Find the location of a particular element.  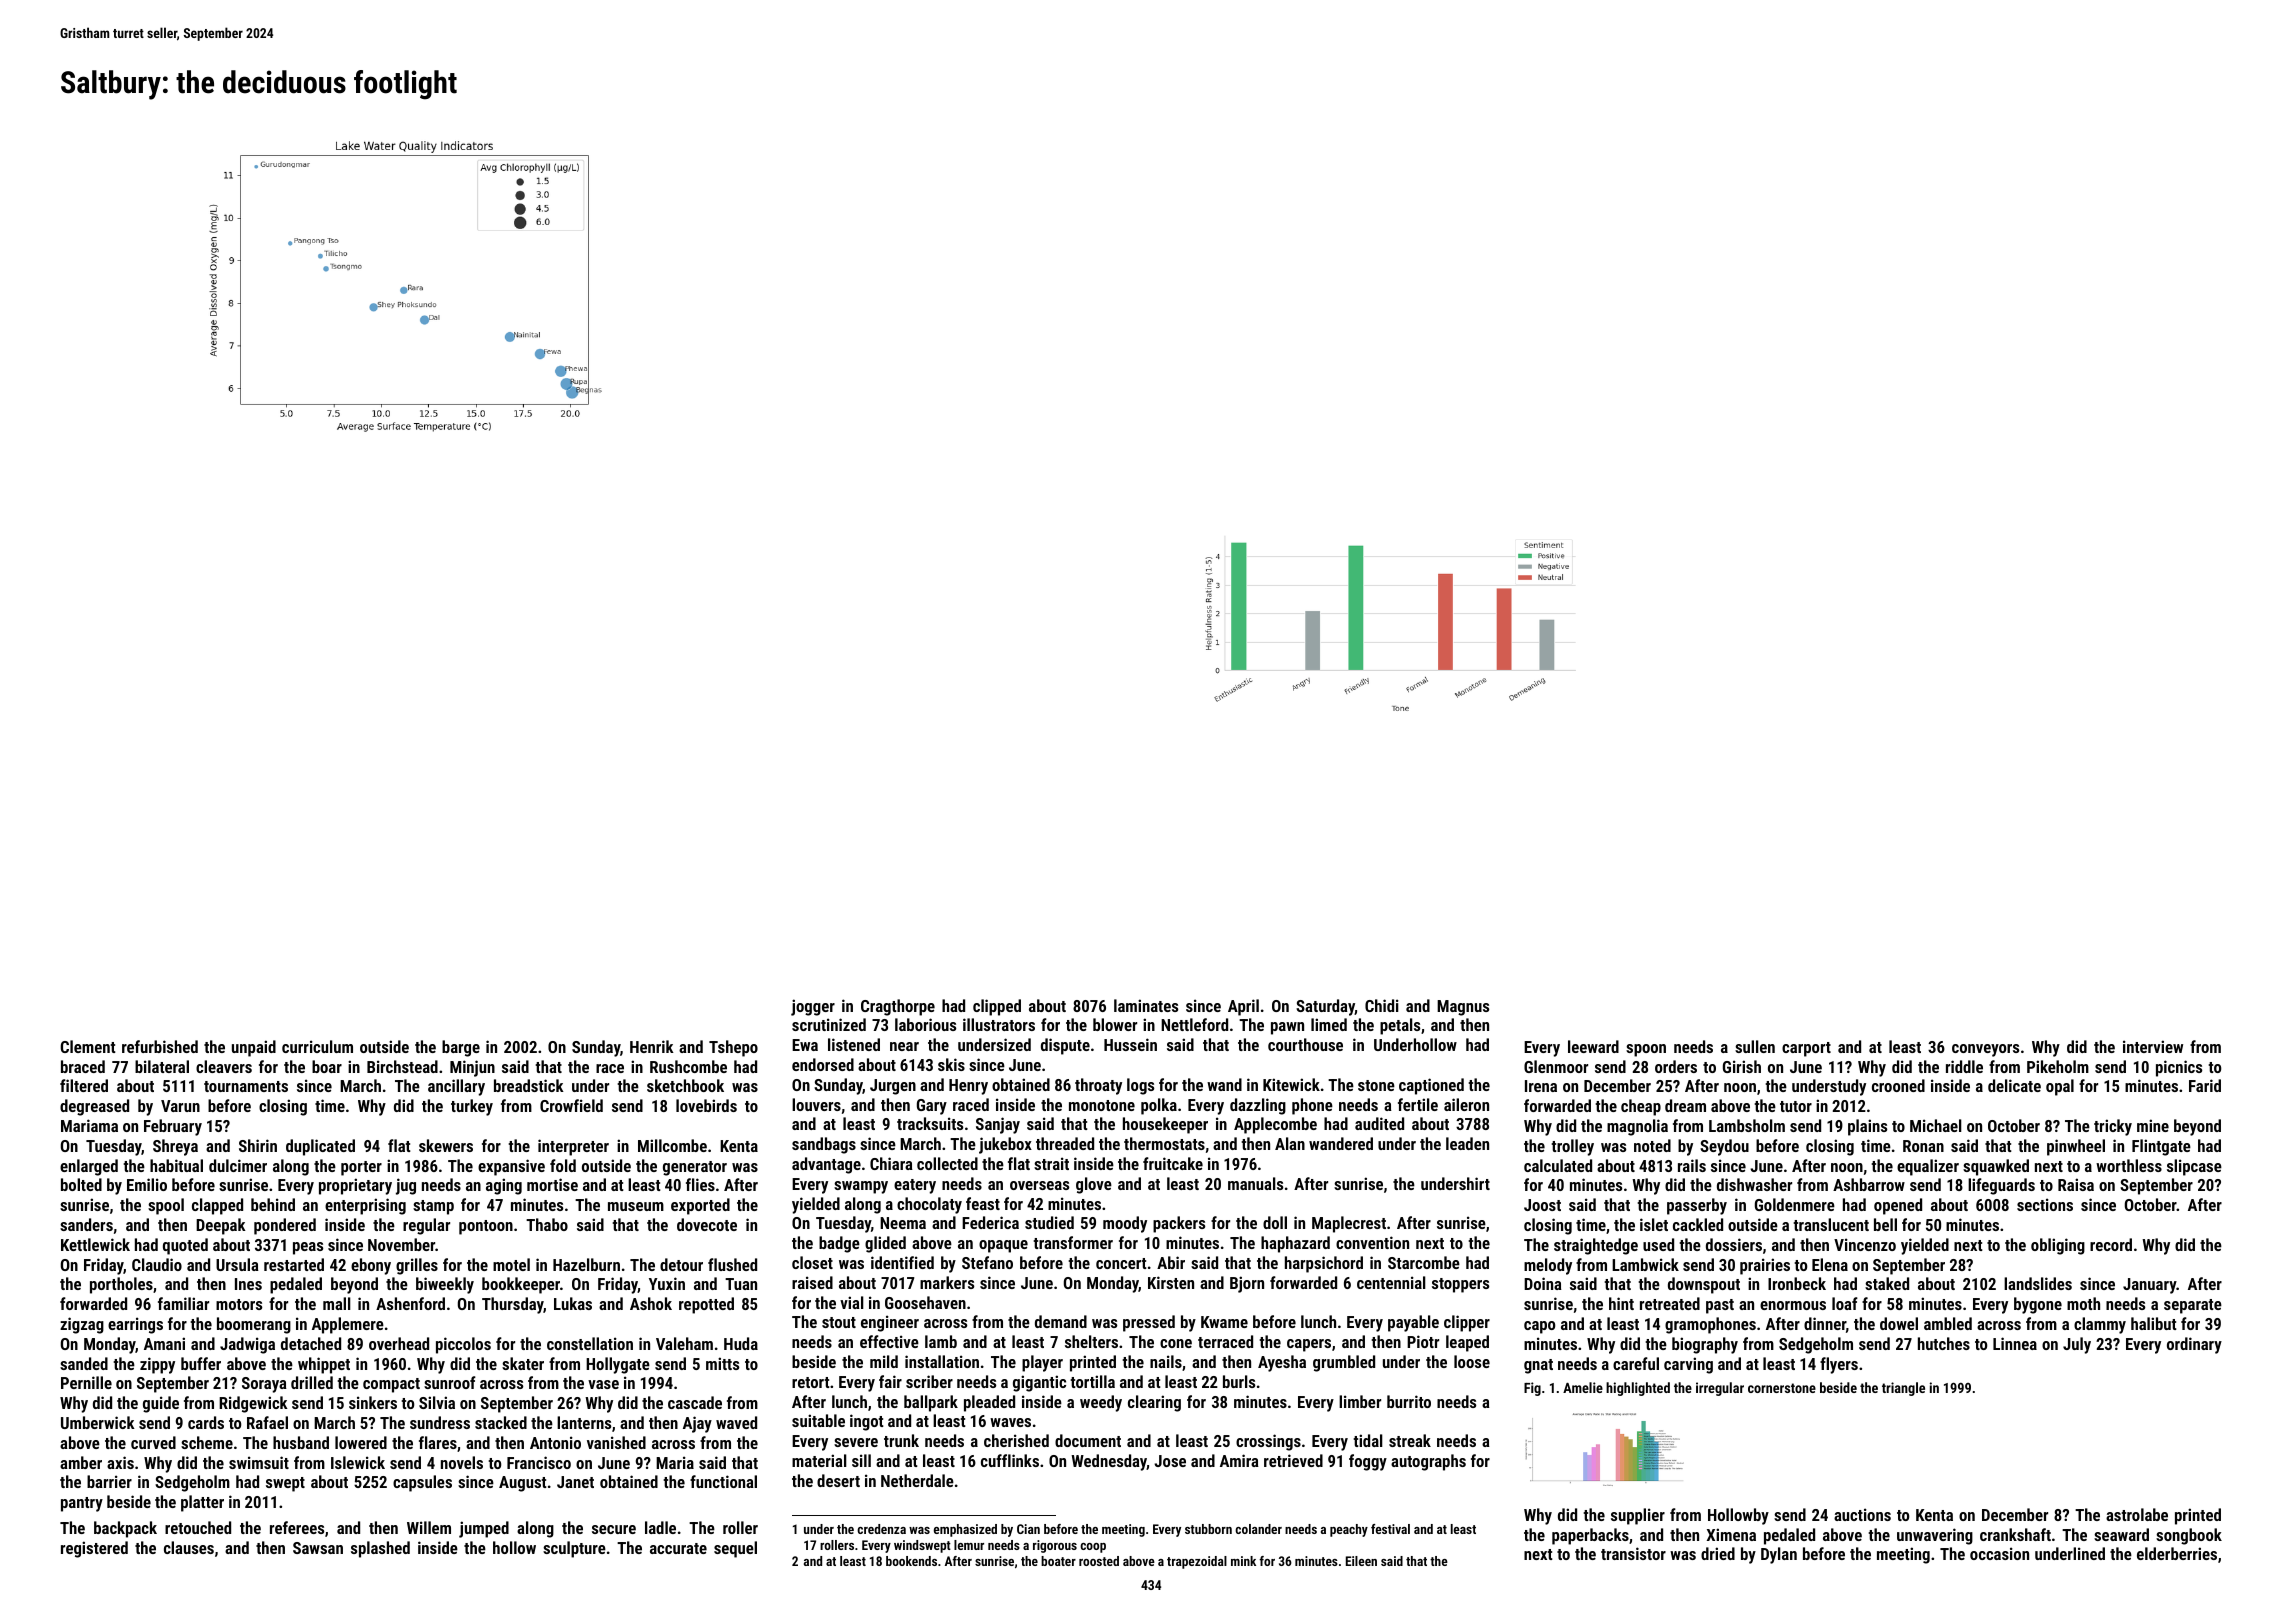

barrier is located at coordinates (109, 1481).
